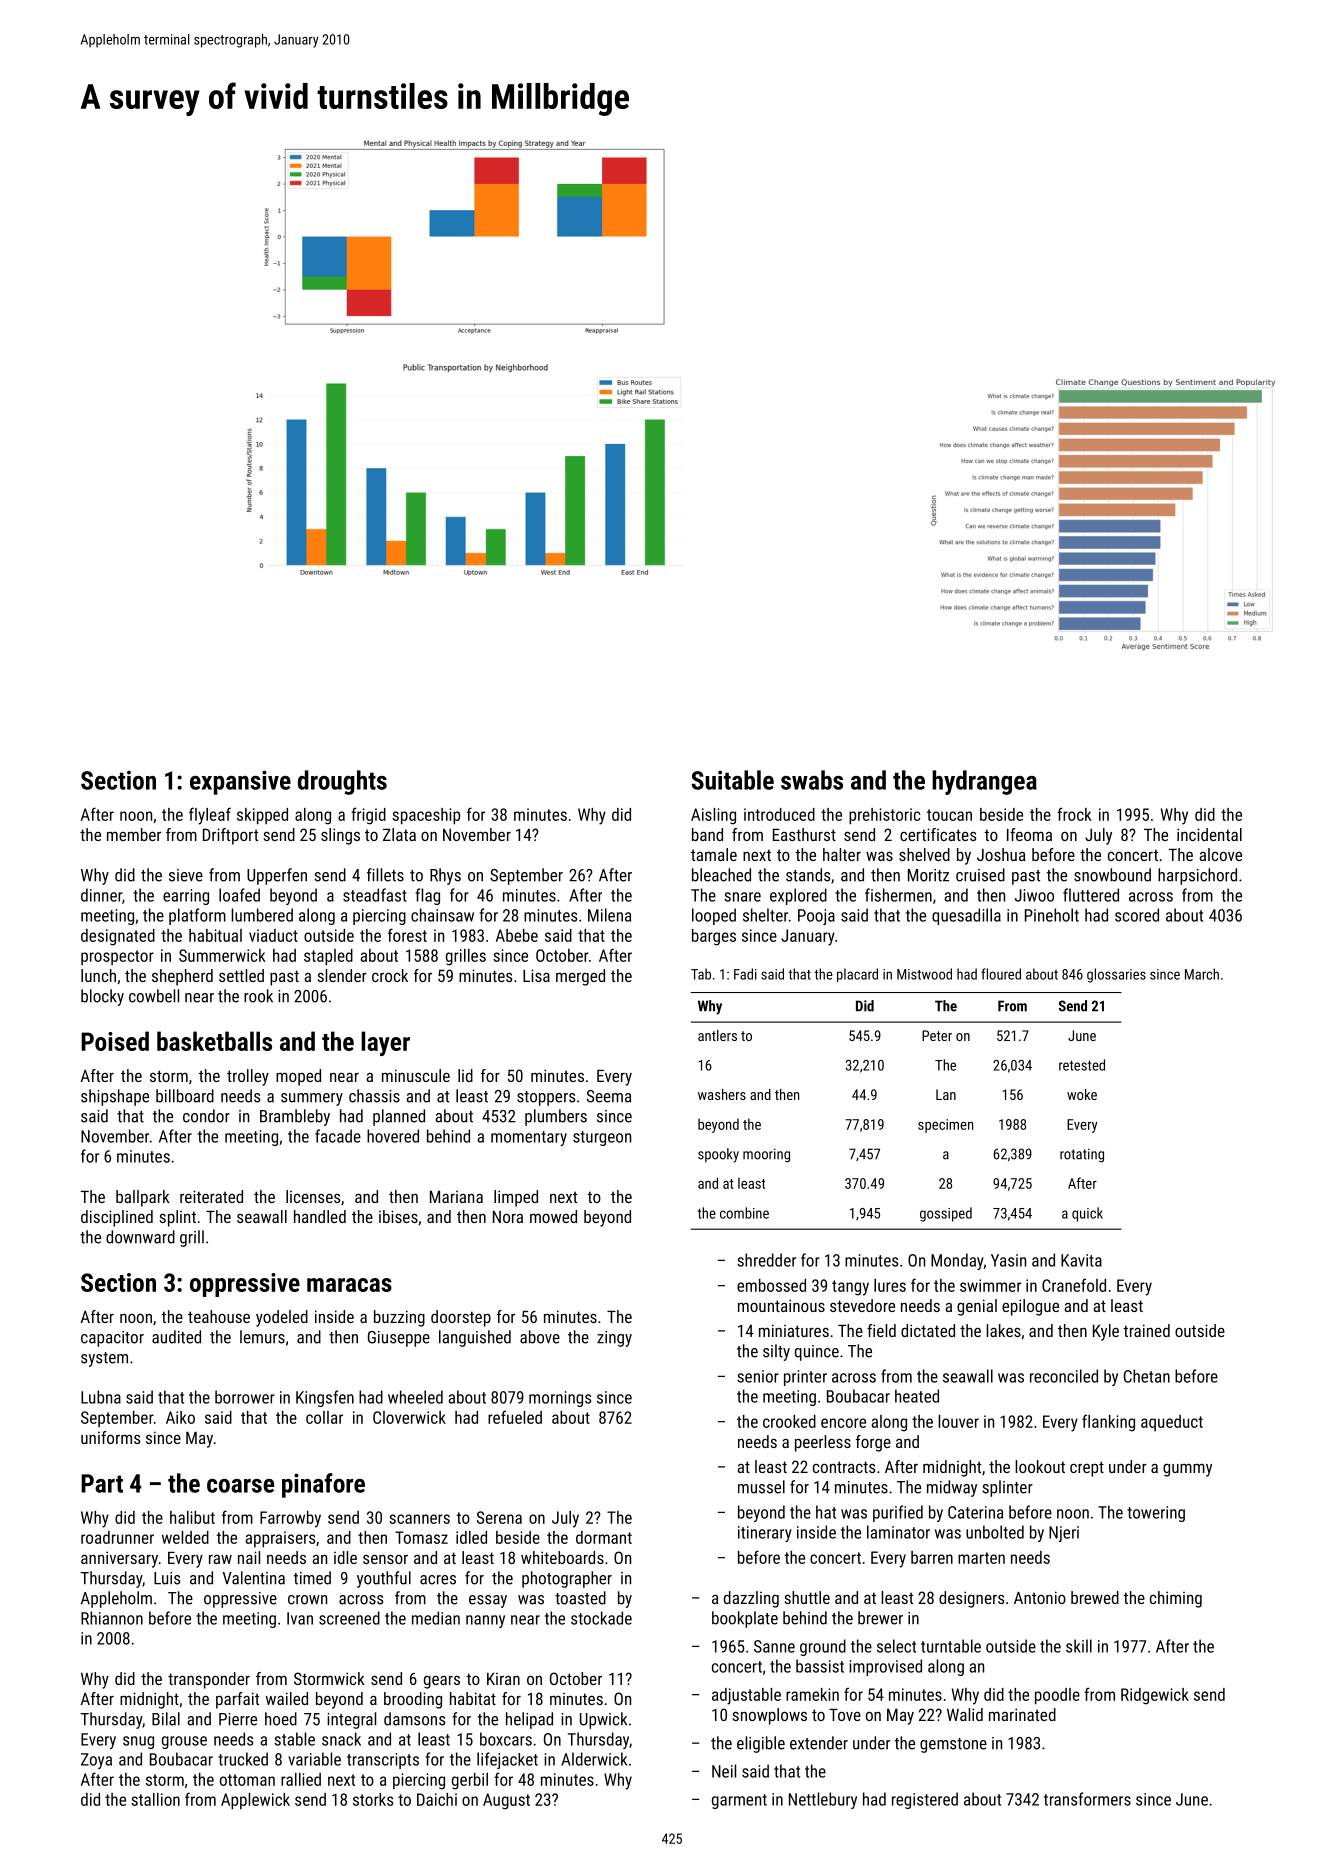 The height and width of the screenshot is (1871, 1323). I want to click on reiterated, so click(211, 1196).
